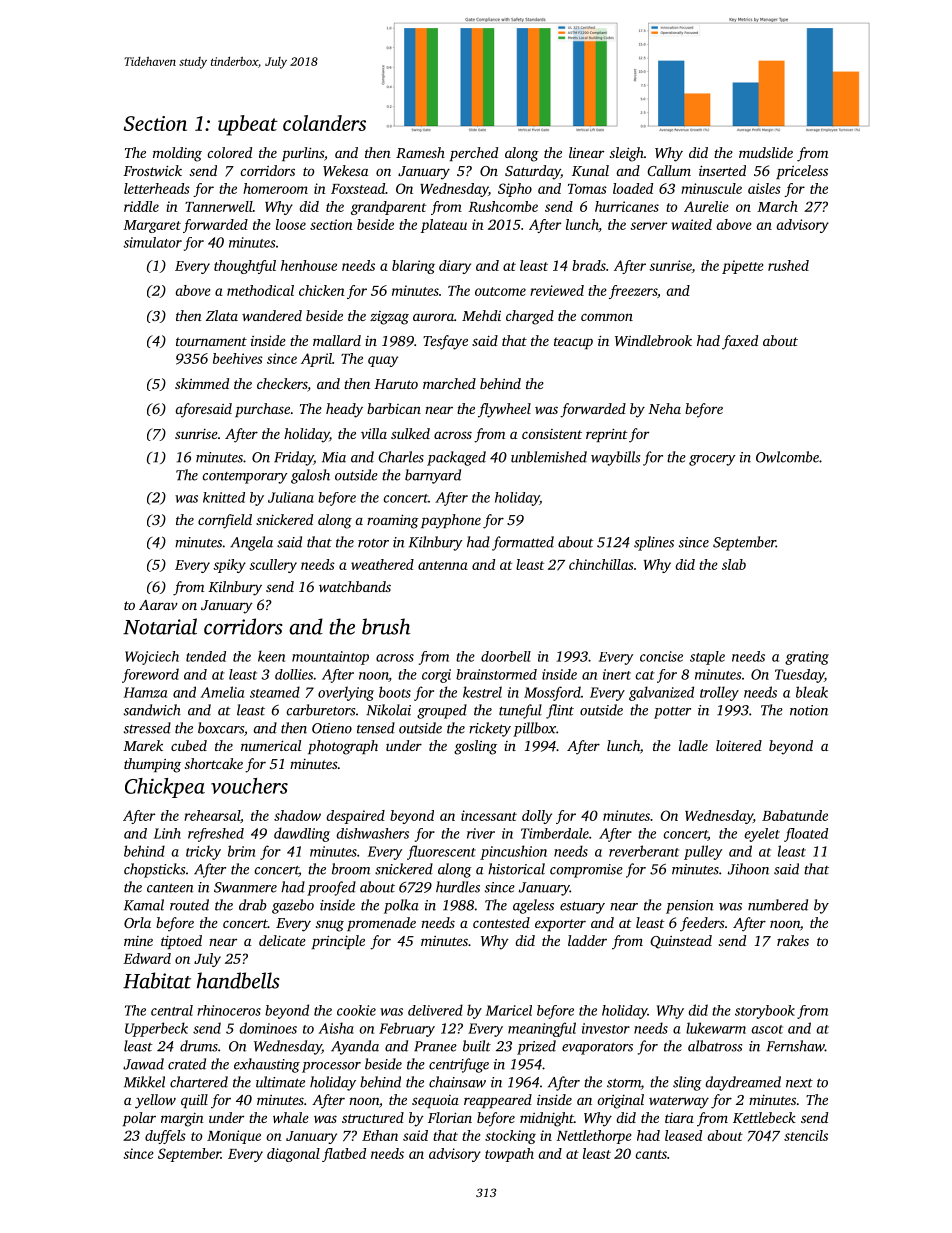  I want to click on beehives, so click(238, 358).
